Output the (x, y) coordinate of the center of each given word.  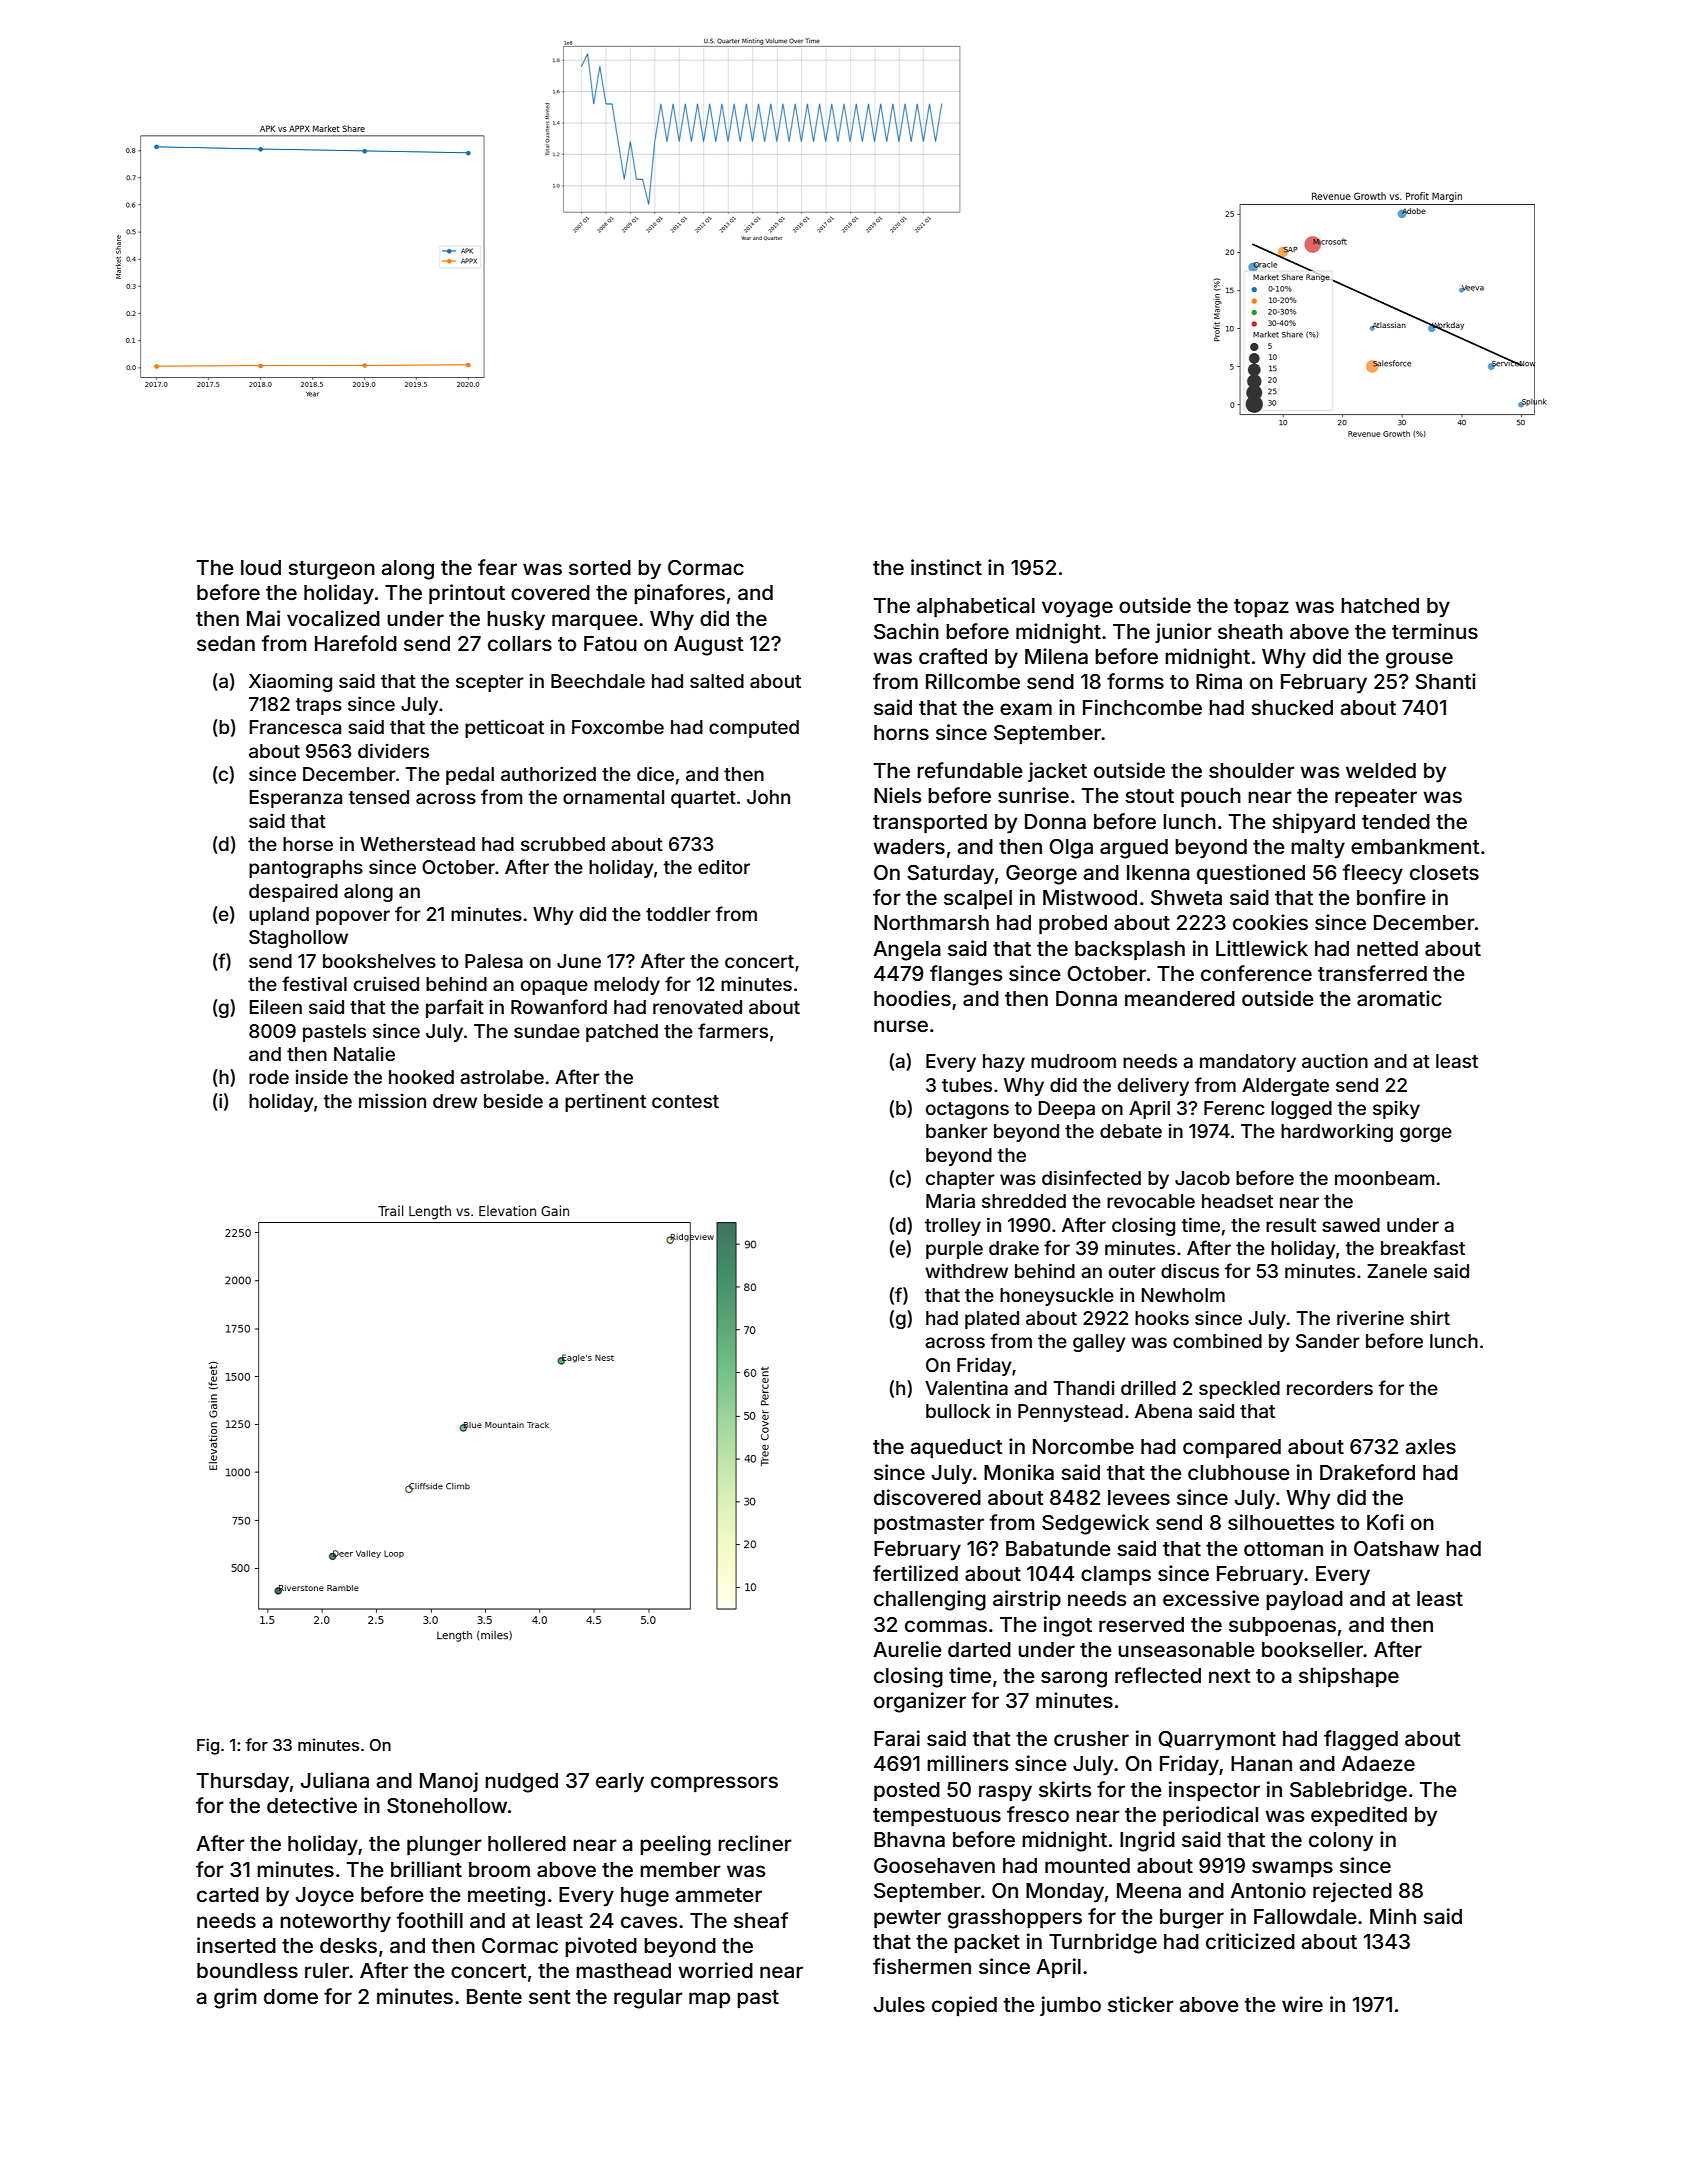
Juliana (335, 1780)
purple (954, 1250)
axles (1431, 1446)
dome (291, 1996)
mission (392, 1100)
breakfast (1423, 1247)
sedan (226, 643)
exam (1026, 709)
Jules (899, 2004)
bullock (958, 1411)
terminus (1435, 631)
